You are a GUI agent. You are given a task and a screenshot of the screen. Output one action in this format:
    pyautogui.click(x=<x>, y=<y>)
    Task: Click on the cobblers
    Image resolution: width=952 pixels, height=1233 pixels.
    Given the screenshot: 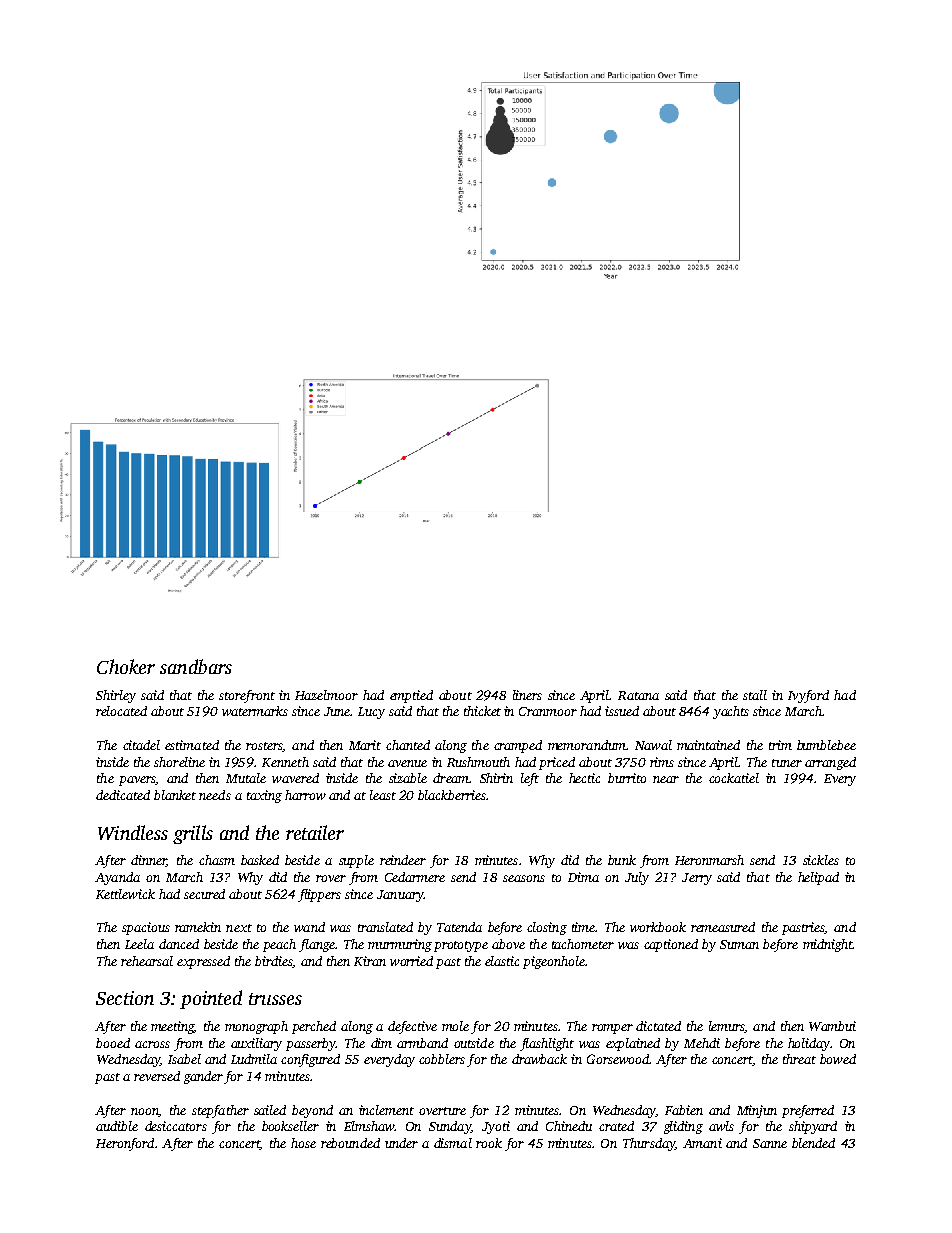 What is the action you would take?
    pyautogui.click(x=442, y=1059)
